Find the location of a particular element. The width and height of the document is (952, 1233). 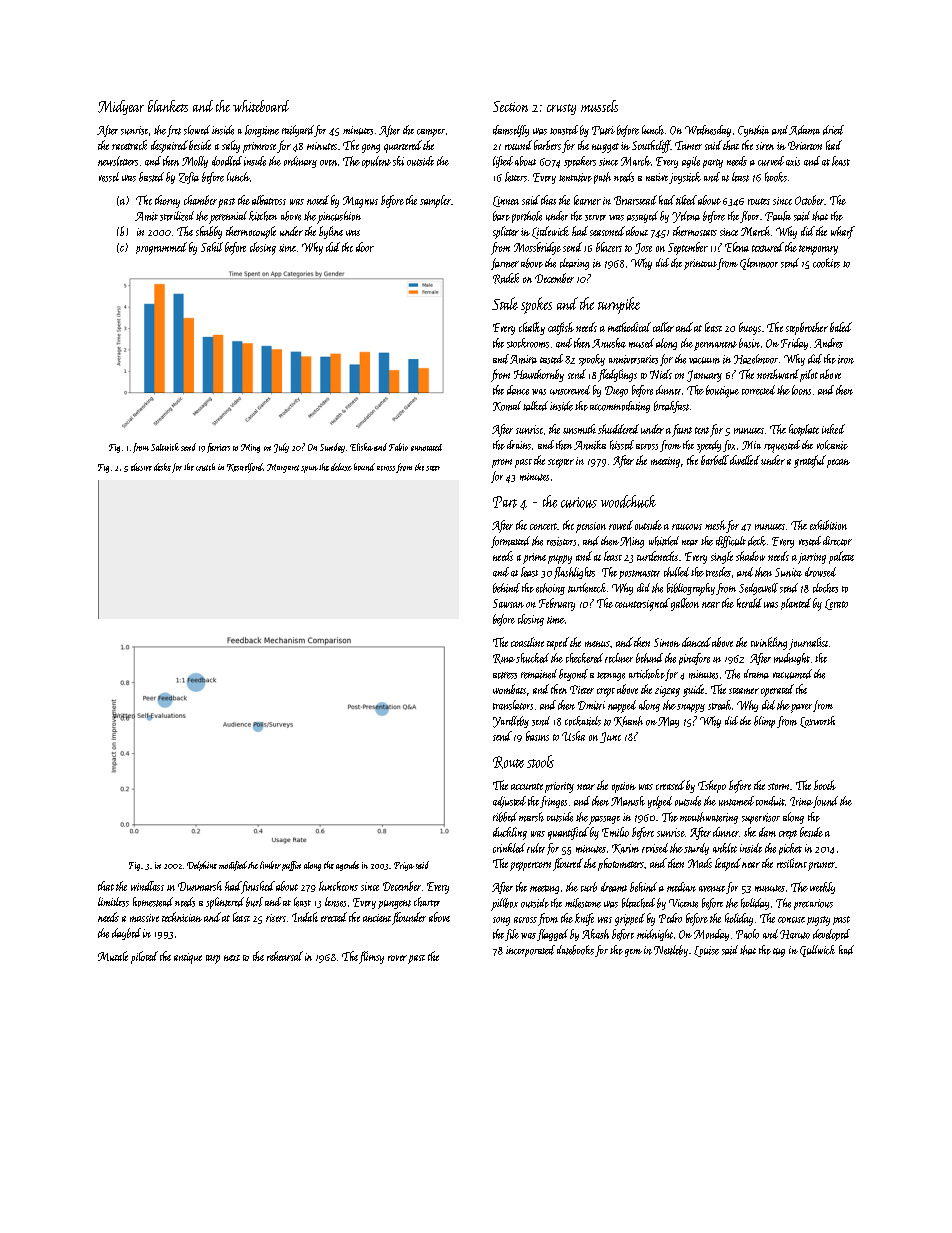

hotplate is located at coordinates (804, 430).
